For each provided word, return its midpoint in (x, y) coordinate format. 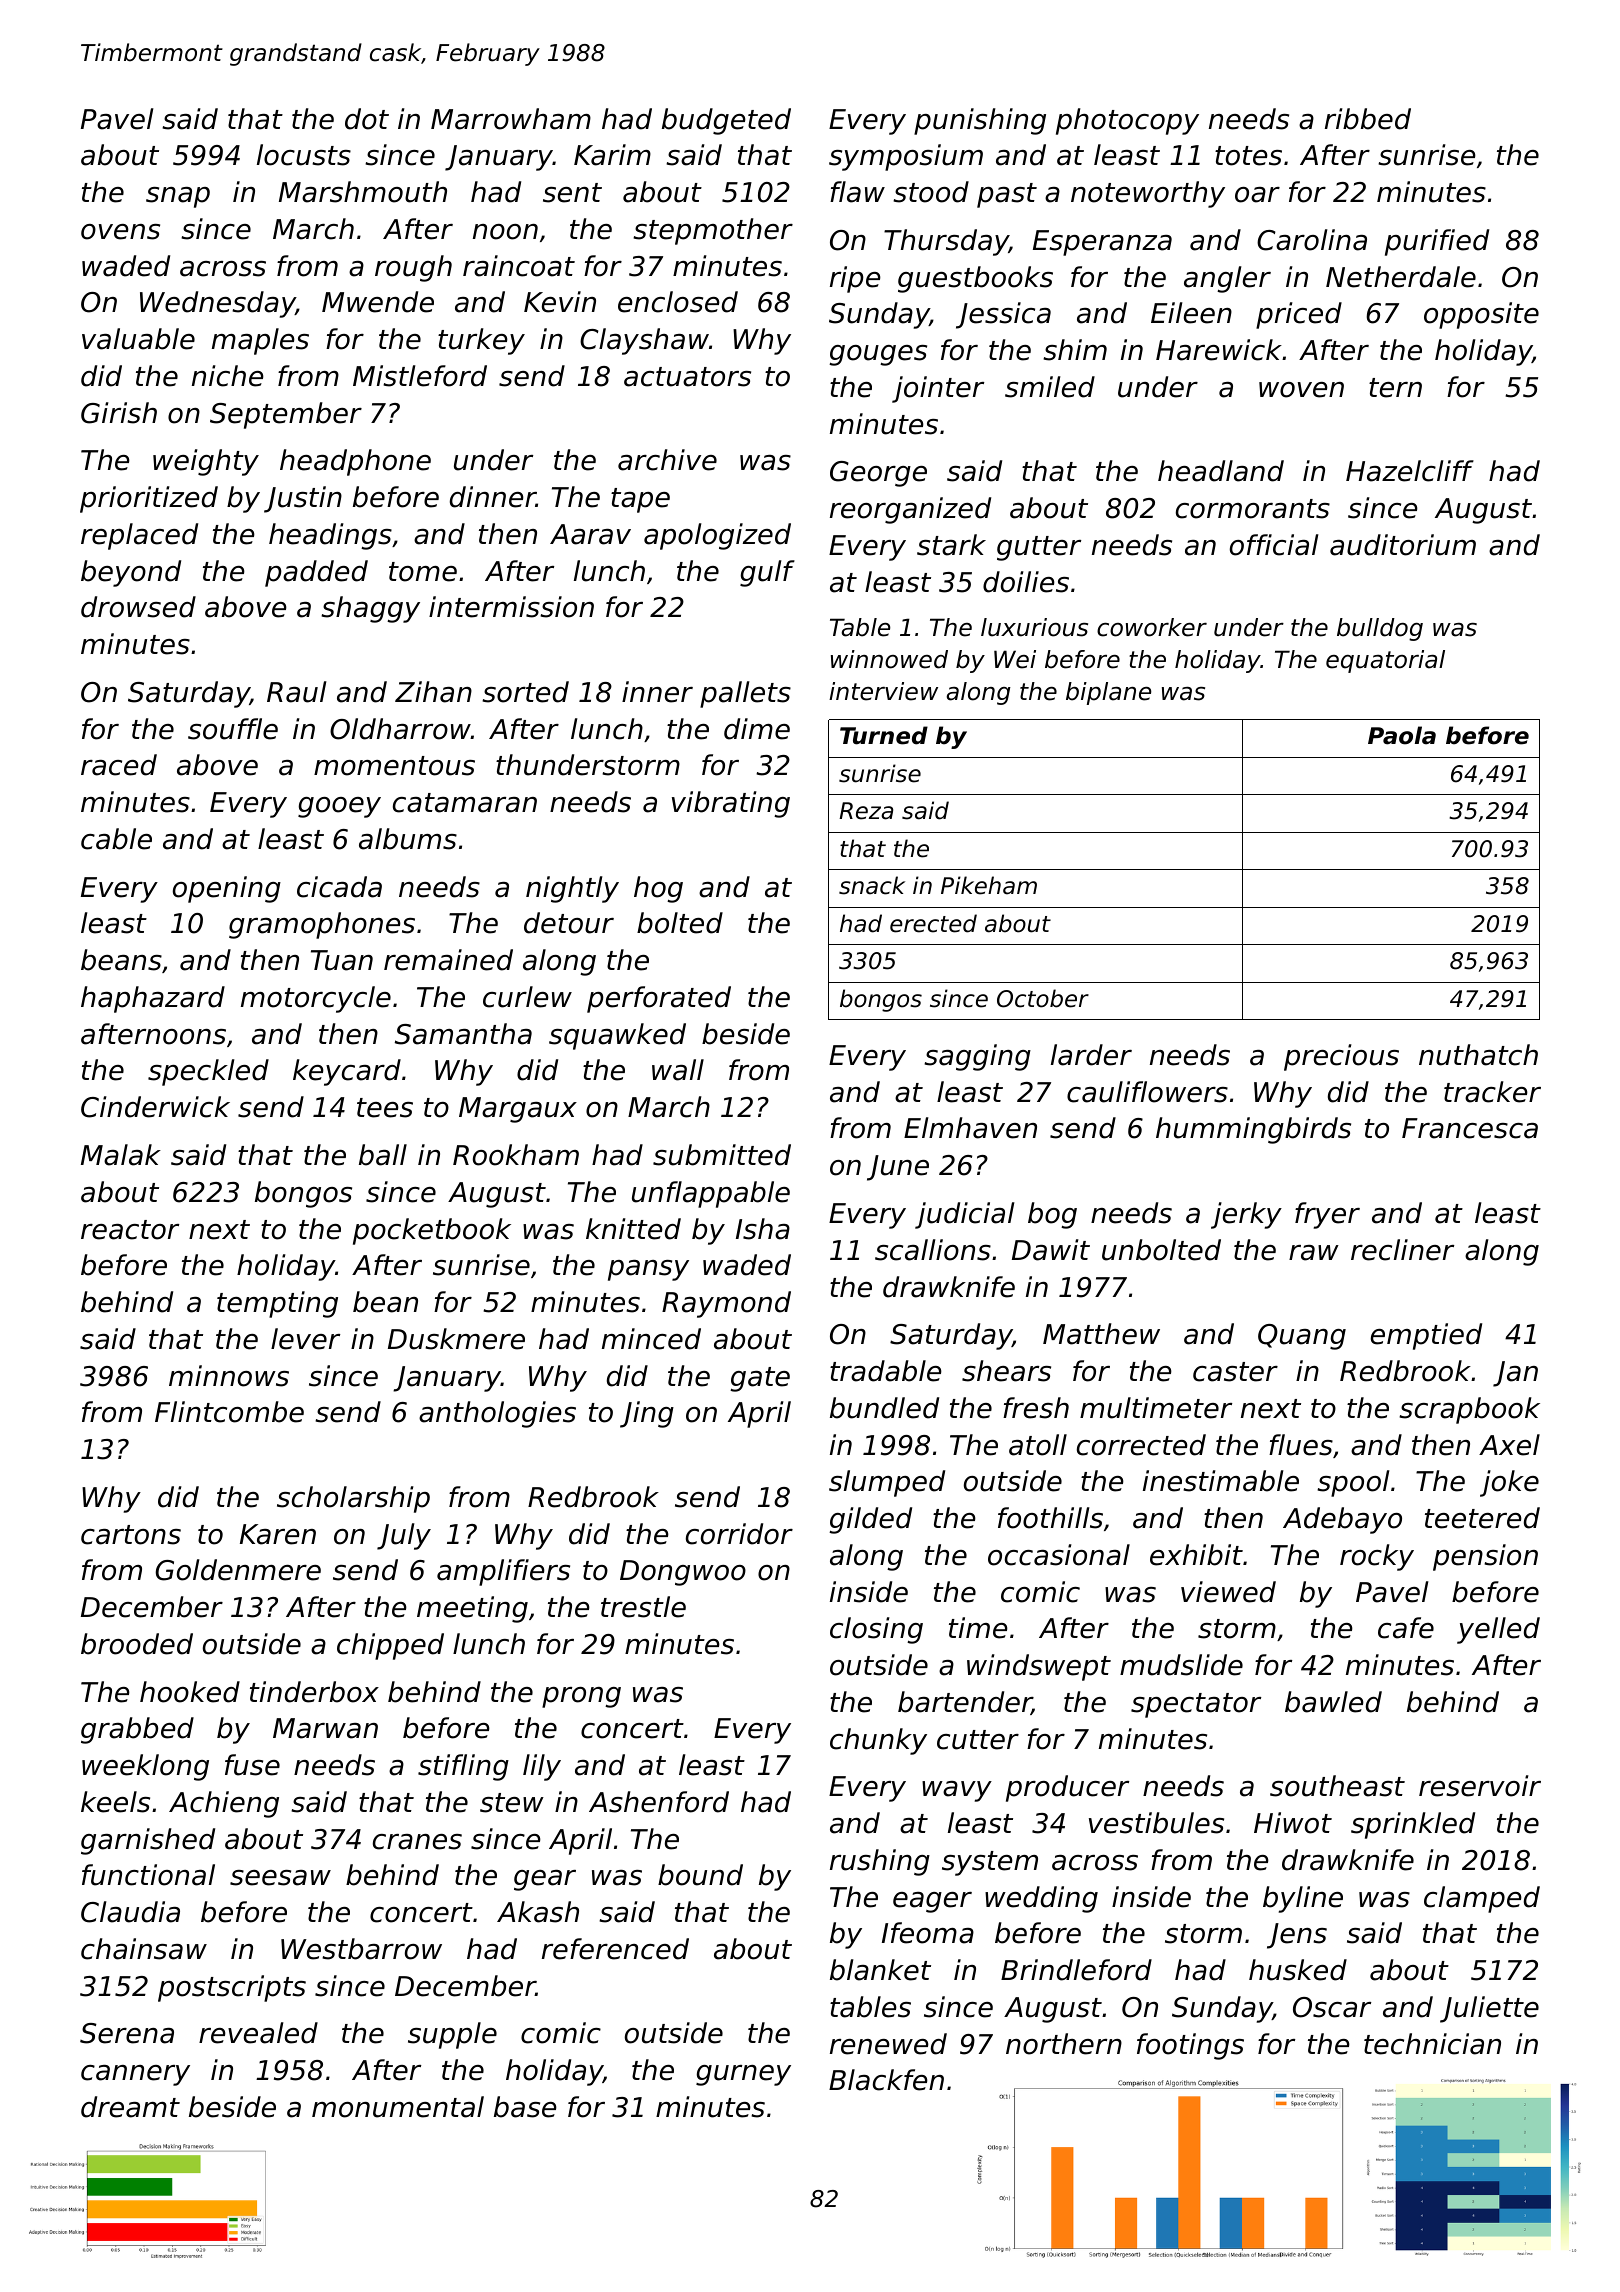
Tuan (342, 960)
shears (1006, 1371)
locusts (304, 155)
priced (1299, 315)
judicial (965, 1215)
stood (931, 192)
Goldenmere (238, 1570)
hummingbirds (1253, 1130)
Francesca (1470, 1128)
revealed (258, 2033)
